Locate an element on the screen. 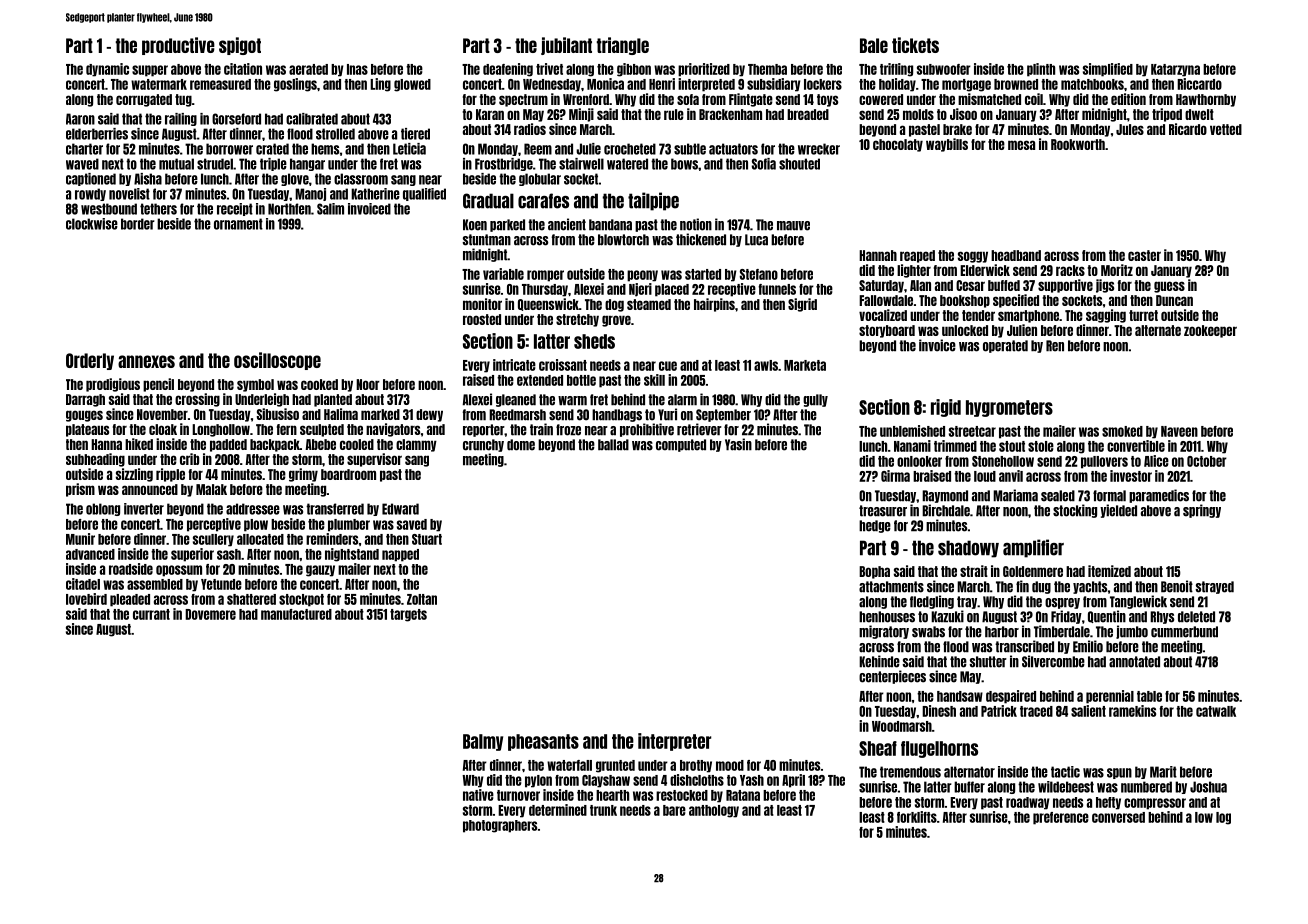 The width and height of the screenshot is (1308, 924). photographers is located at coordinates (500, 826).
